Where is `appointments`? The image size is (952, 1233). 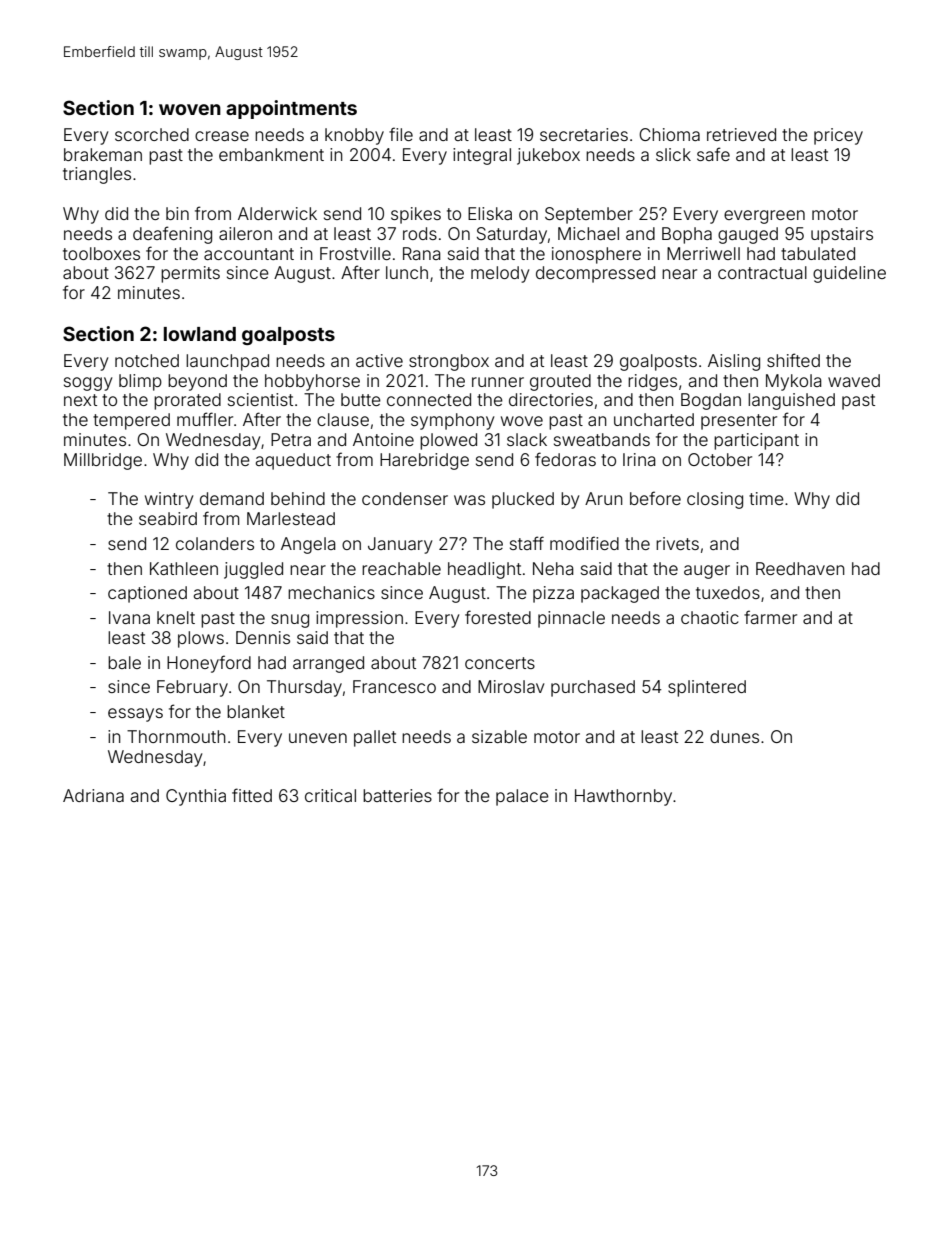
appointments is located at coordinates (291, 109).
